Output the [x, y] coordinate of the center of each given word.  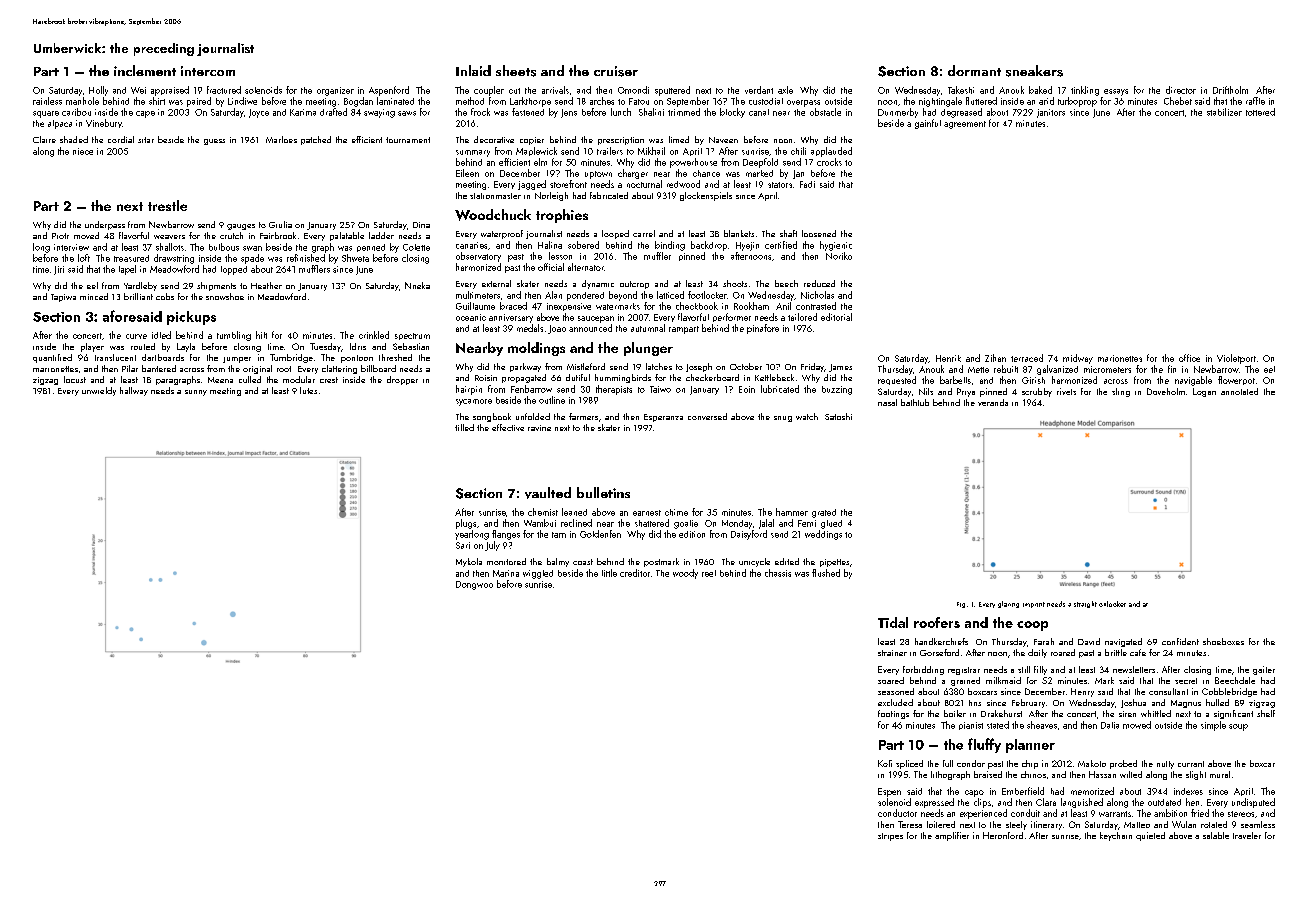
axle [785, 90]
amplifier [952, 836]
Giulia [280, 224]
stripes [890, 837]
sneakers [1034, 71]
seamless [1258, 824]
